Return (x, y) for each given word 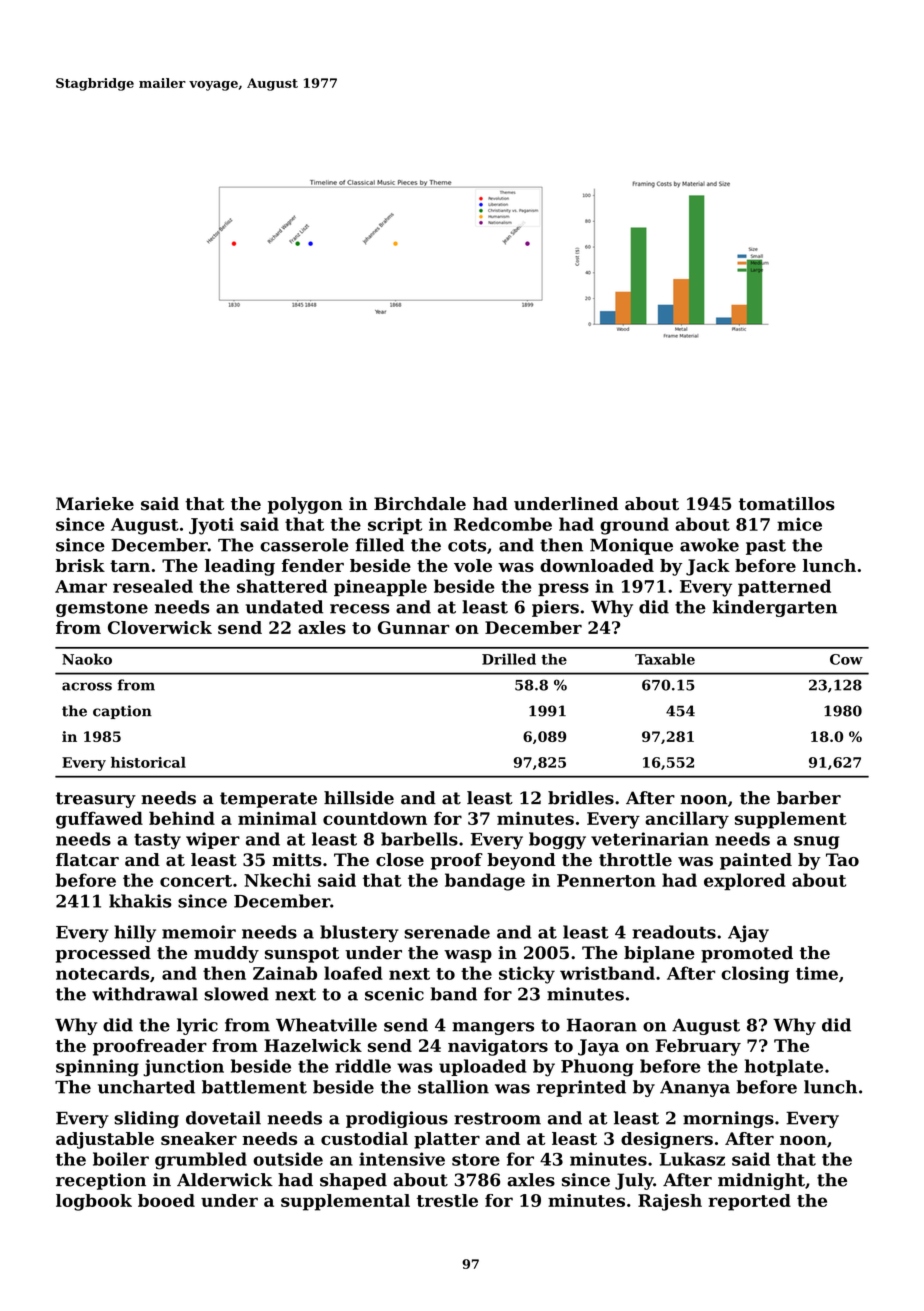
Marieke (95, 504)
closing (755, 975)
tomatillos (787, 504)
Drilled (509, 659)
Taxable (665, 659)
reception (101, 1181)
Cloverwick (160, 627)
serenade (447, 932)
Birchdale (420, 504)
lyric (197, 1026)
